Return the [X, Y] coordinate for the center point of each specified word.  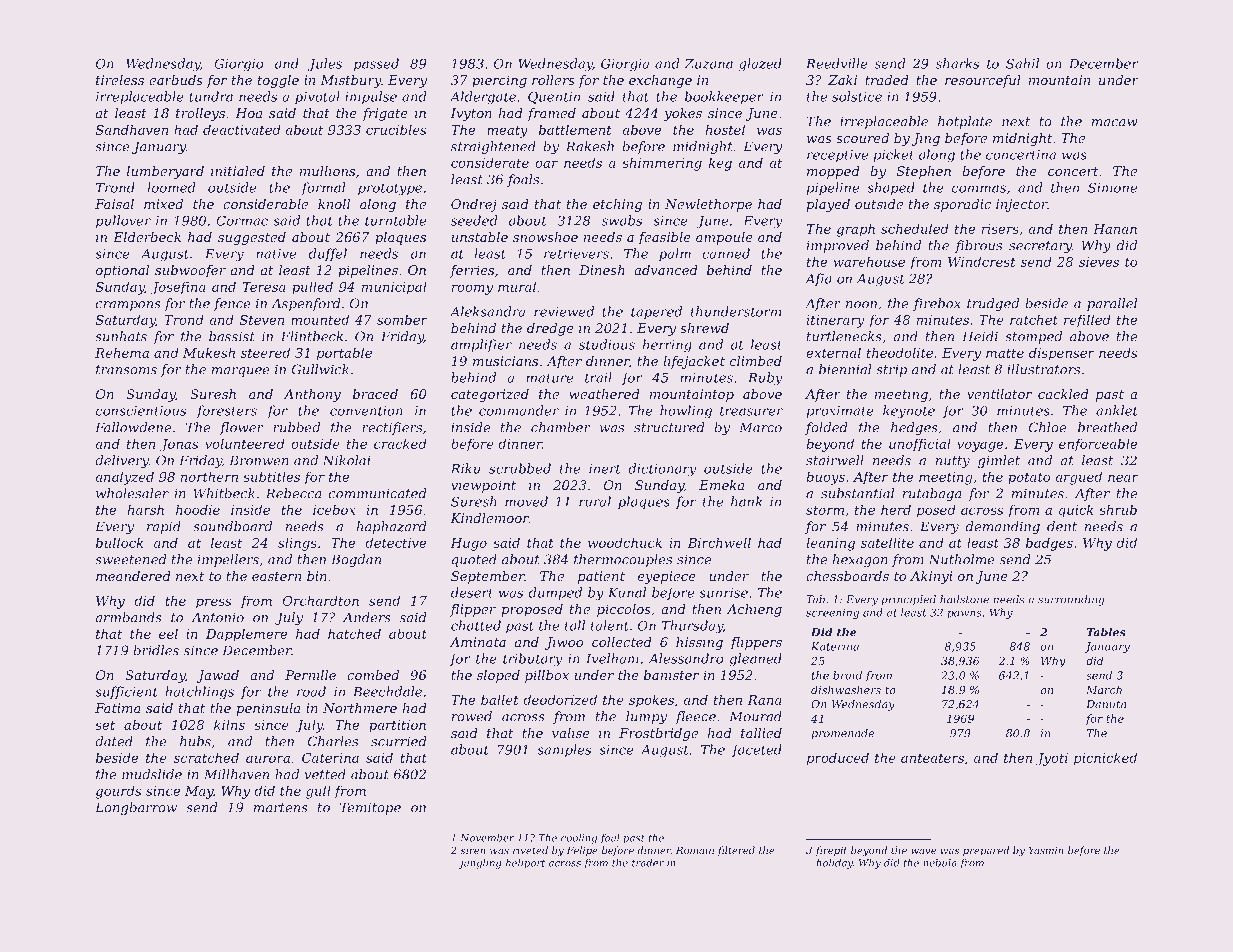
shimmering [662, 164]
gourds [118, 792]
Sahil [1022, 63]
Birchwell [719, 542]
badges [1049, 544]
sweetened [131, 559]
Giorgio [238, 65]
